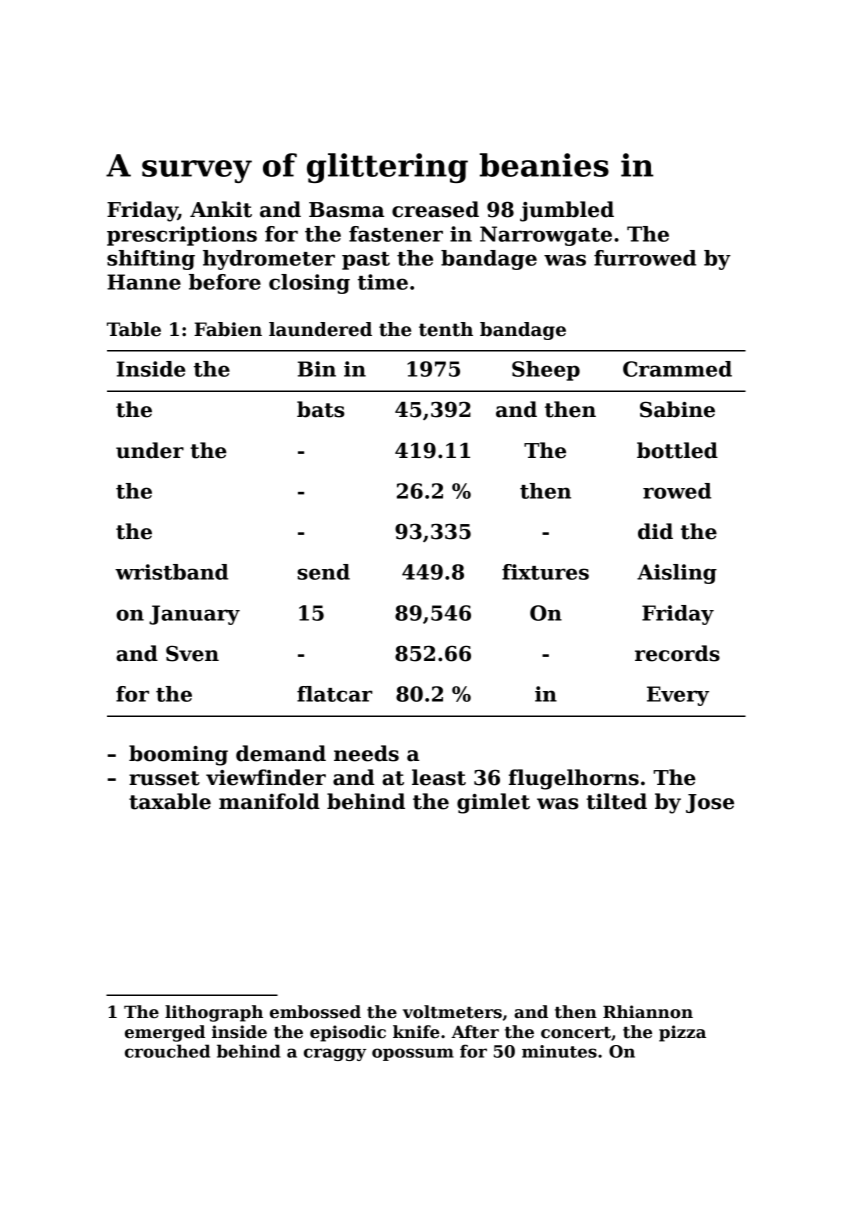  I want to click on bottled, so click(677, 450).
